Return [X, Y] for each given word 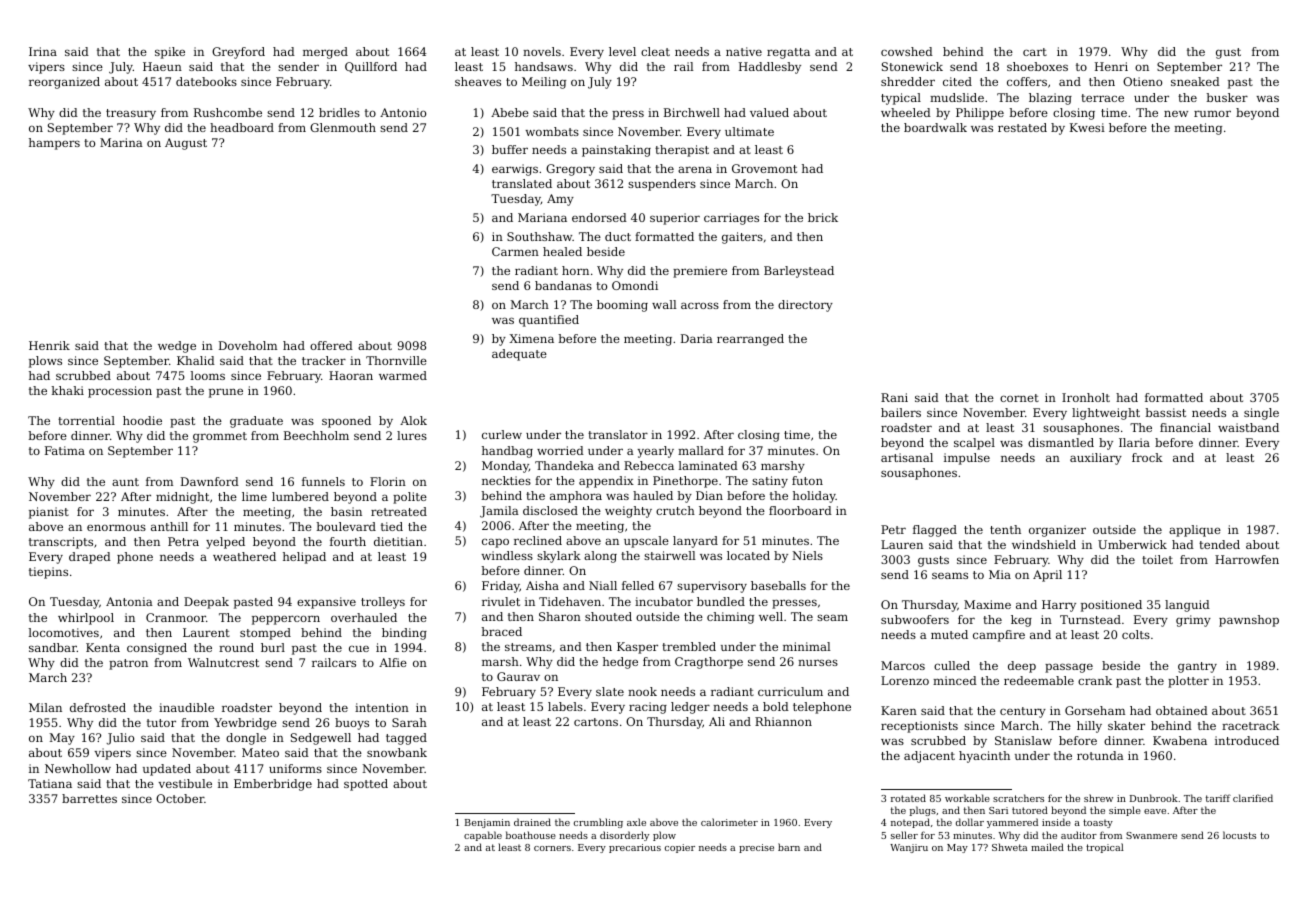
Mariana [542, 217]
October [180, 798]
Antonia [129, 601]
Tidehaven [570, 601]
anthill [169, 526]
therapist [682, 151]
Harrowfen [1247, 559]
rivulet [501, 601]
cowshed [907, 51]
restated [1022, 127]
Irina [43, 51]
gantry [1197, 667]
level [622, 51]
